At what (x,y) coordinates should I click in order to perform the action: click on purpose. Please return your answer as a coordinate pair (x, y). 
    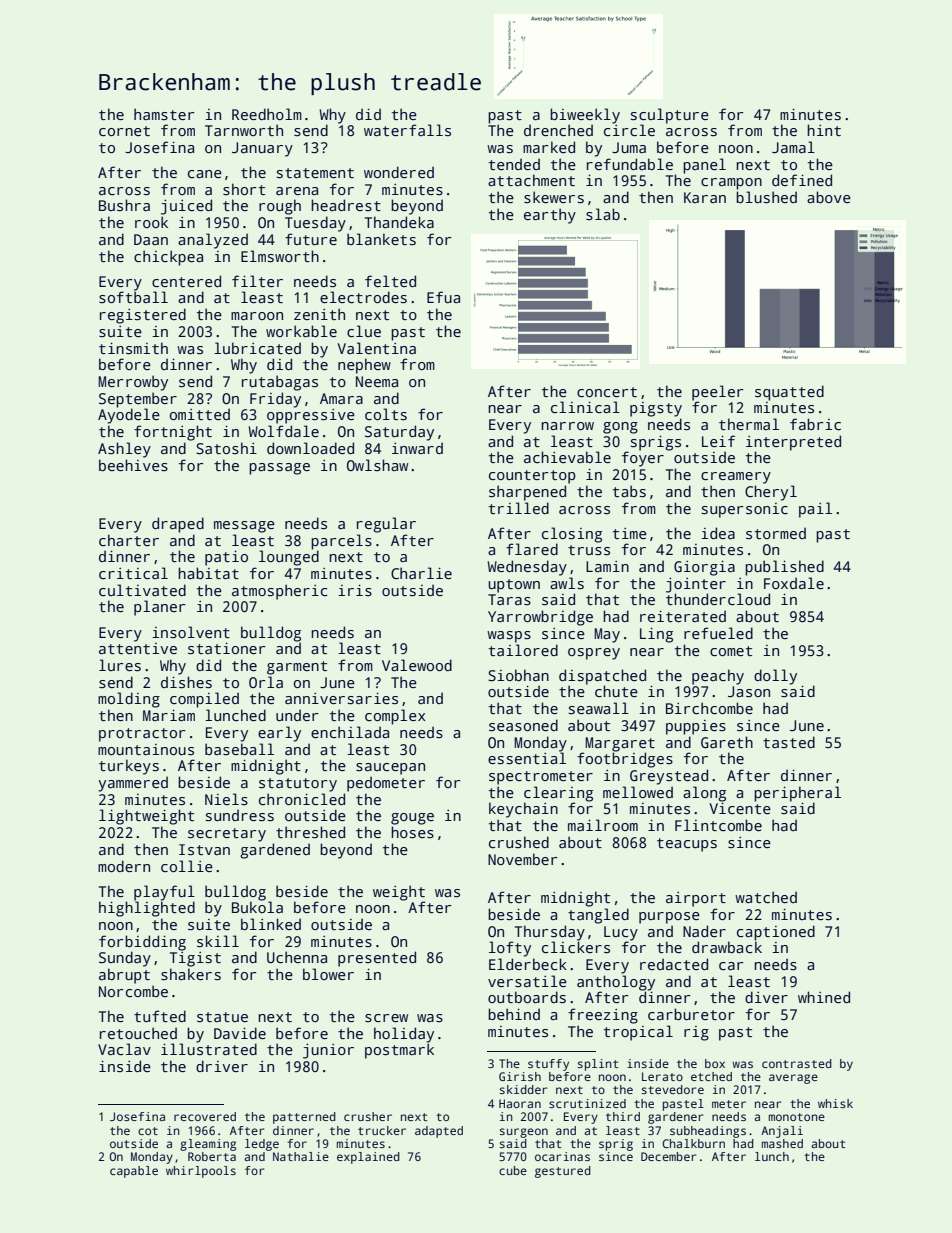
    Looking at the image, I should click on (669, 918).
